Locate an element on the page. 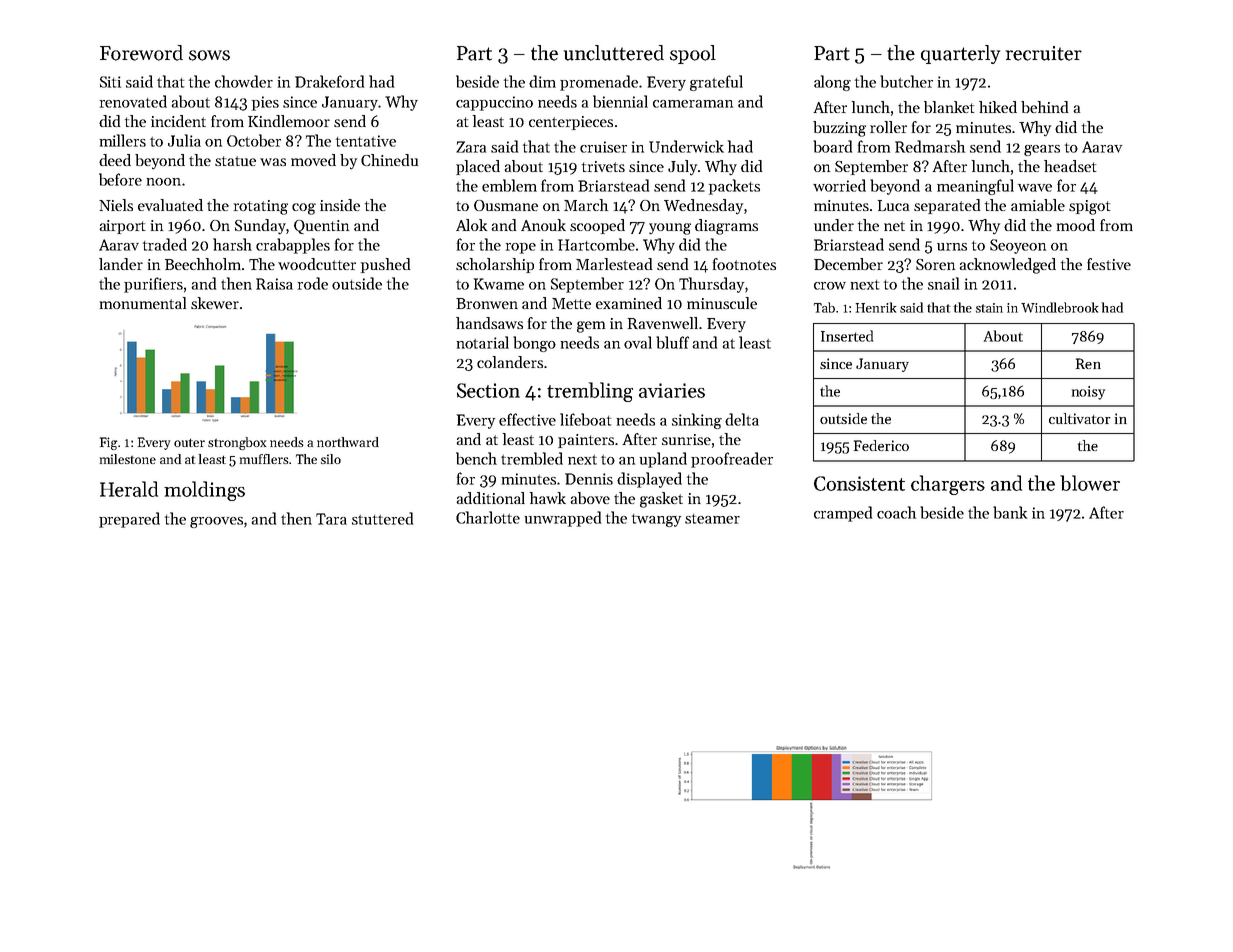 The width and height of the image is (1233, 952). spigot is located at coordinates (1090, 207).
